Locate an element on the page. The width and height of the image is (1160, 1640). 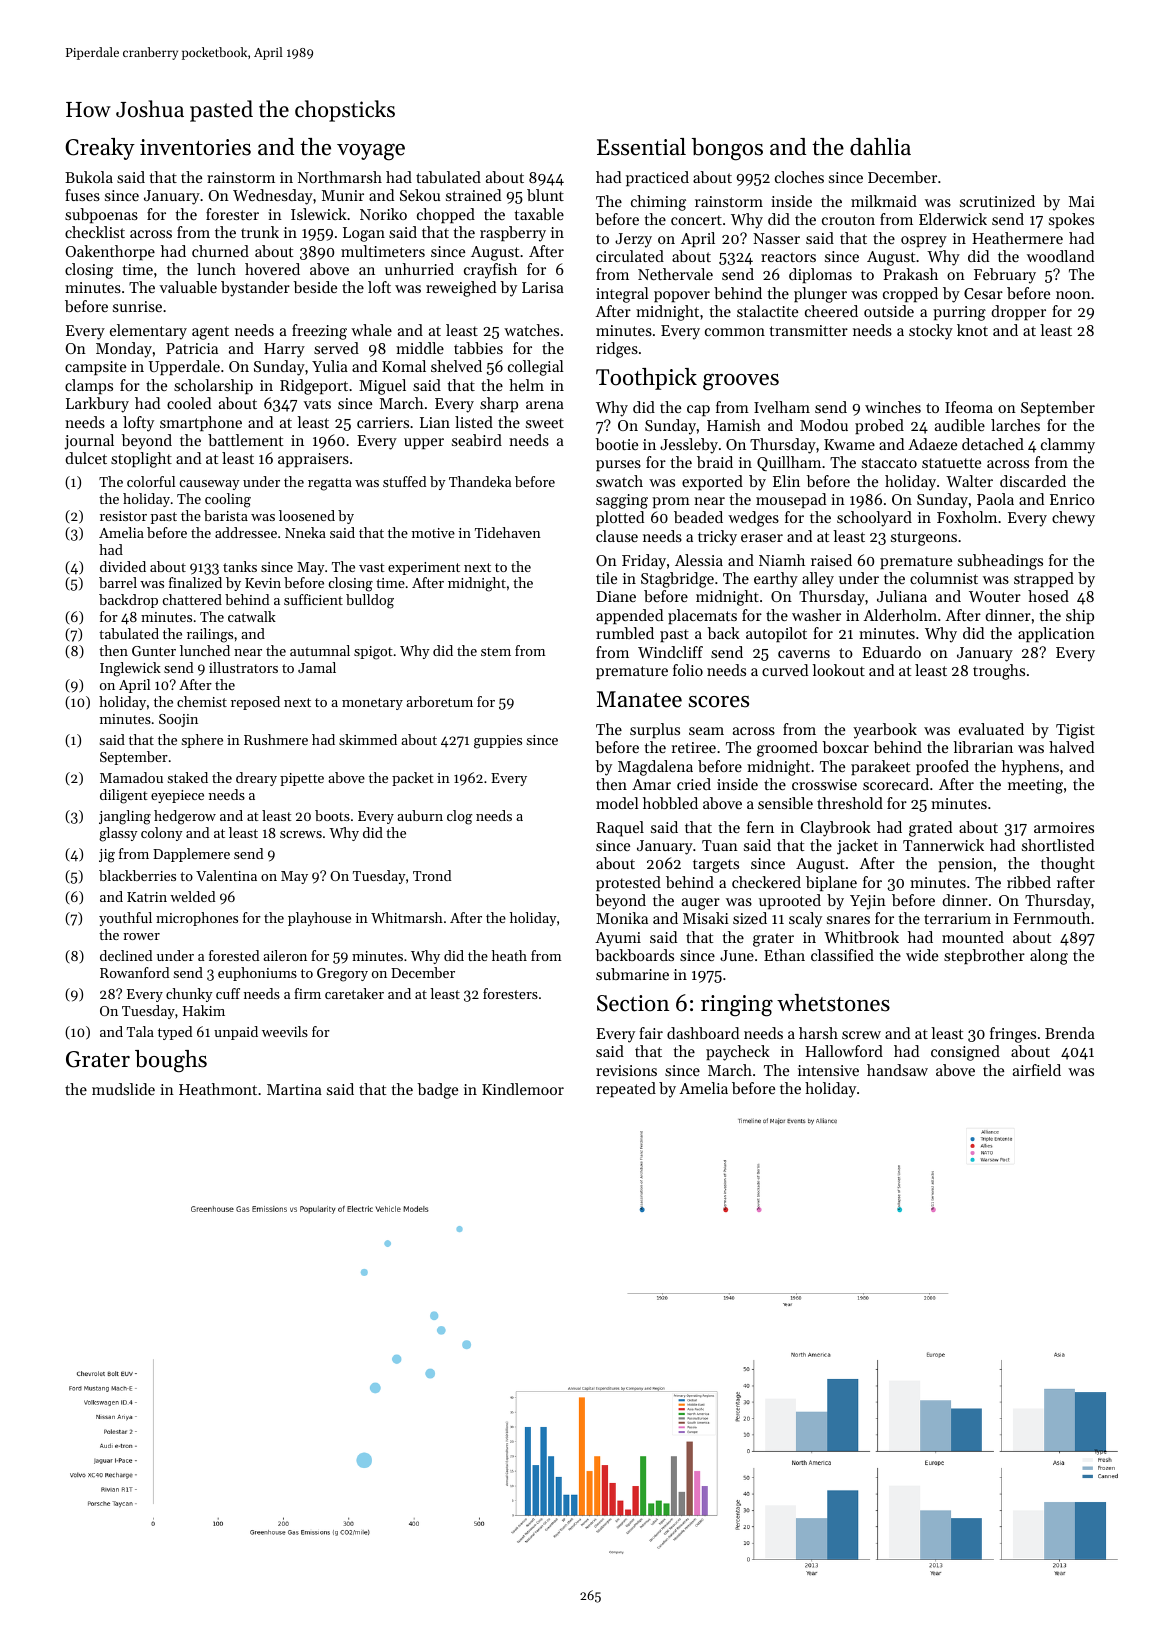
practiced is located at coordinates (657, 178).
